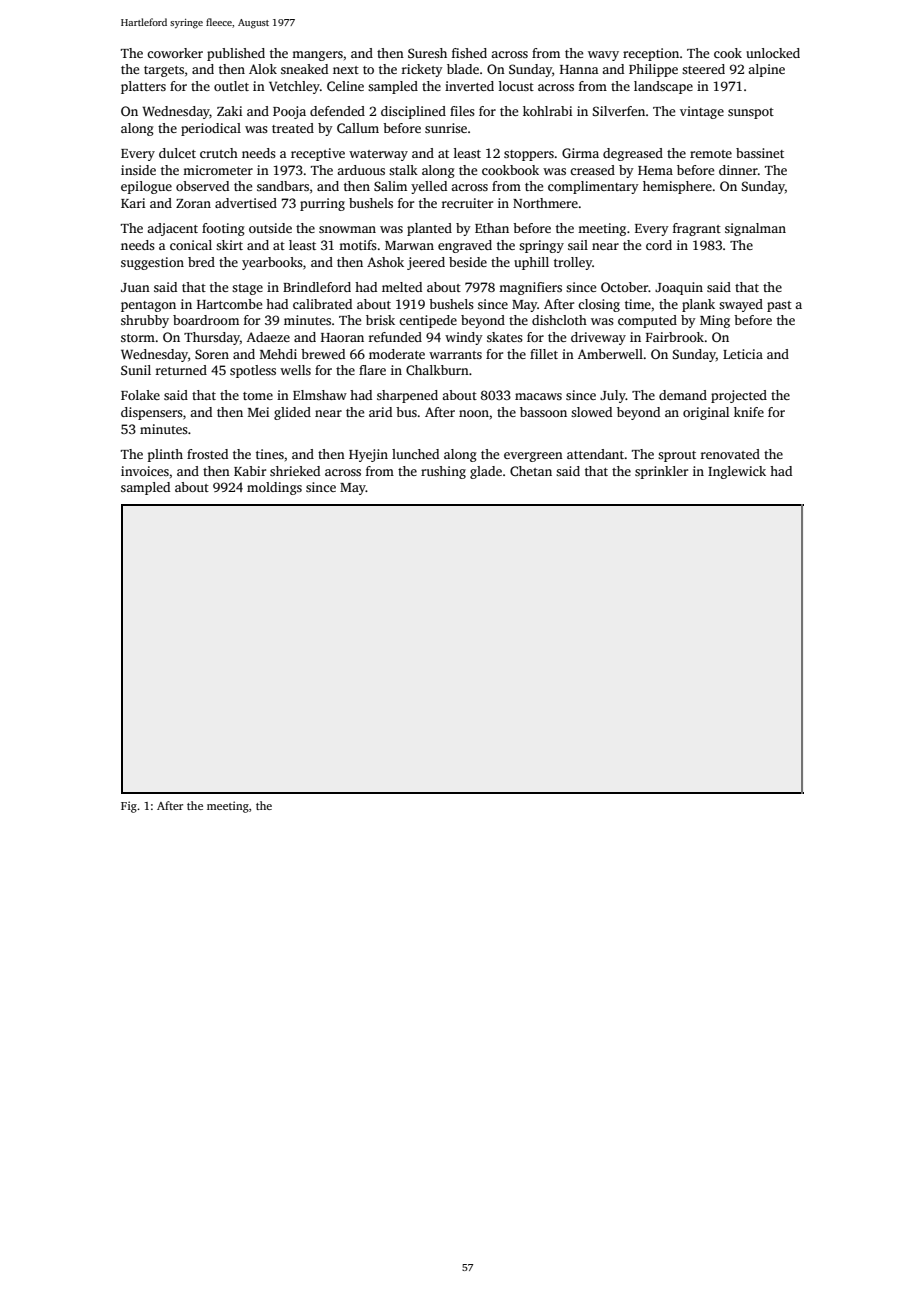 The width and height of the image is (924, 1308). What do you see at coordinates (737, 472) in the image?
I see `Inglewick` at bounding box center [737, 472].
